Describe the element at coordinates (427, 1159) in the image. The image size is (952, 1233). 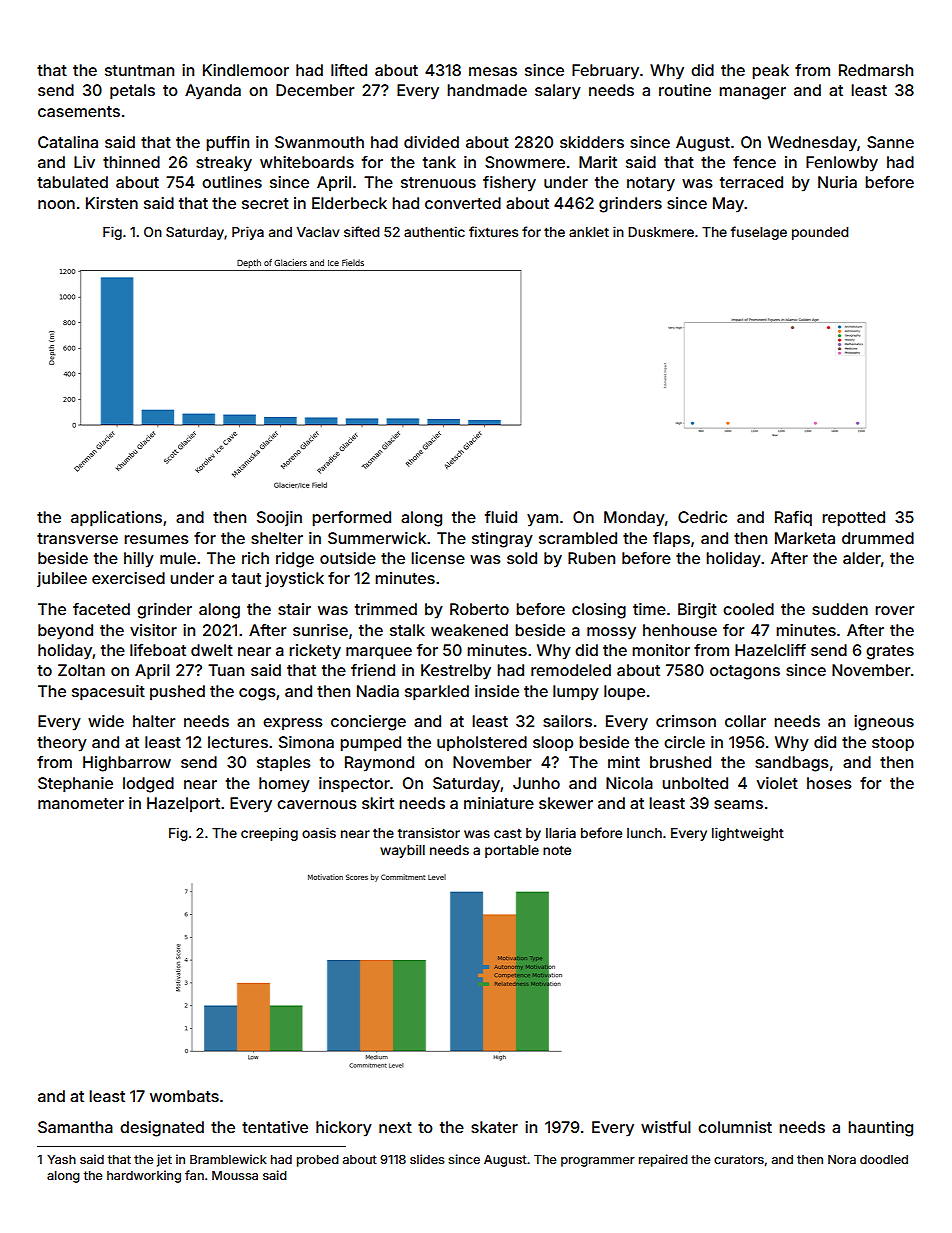
I see `slides` at that location.
